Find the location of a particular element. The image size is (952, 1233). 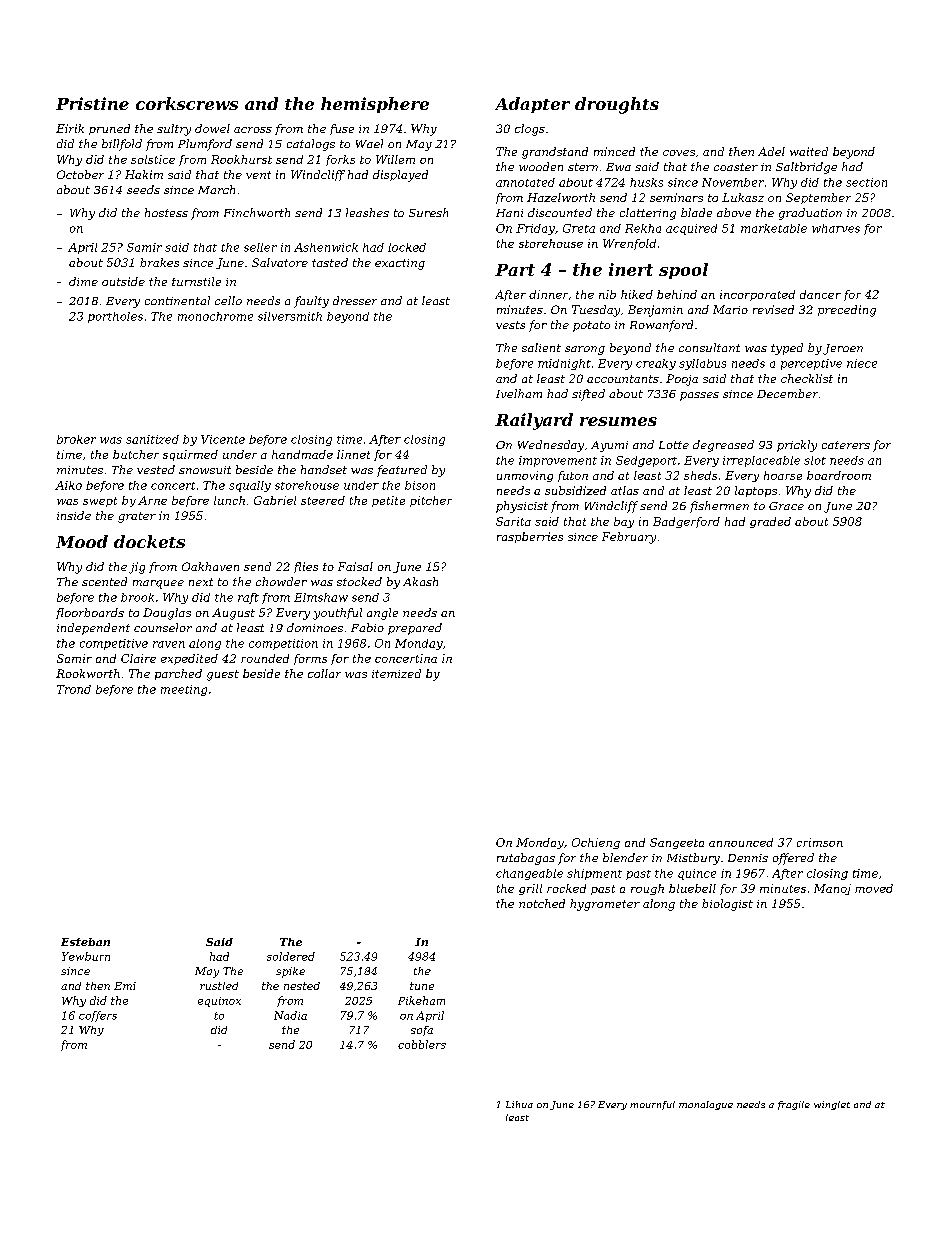

coffers is located at coordinates (98, 1016).
